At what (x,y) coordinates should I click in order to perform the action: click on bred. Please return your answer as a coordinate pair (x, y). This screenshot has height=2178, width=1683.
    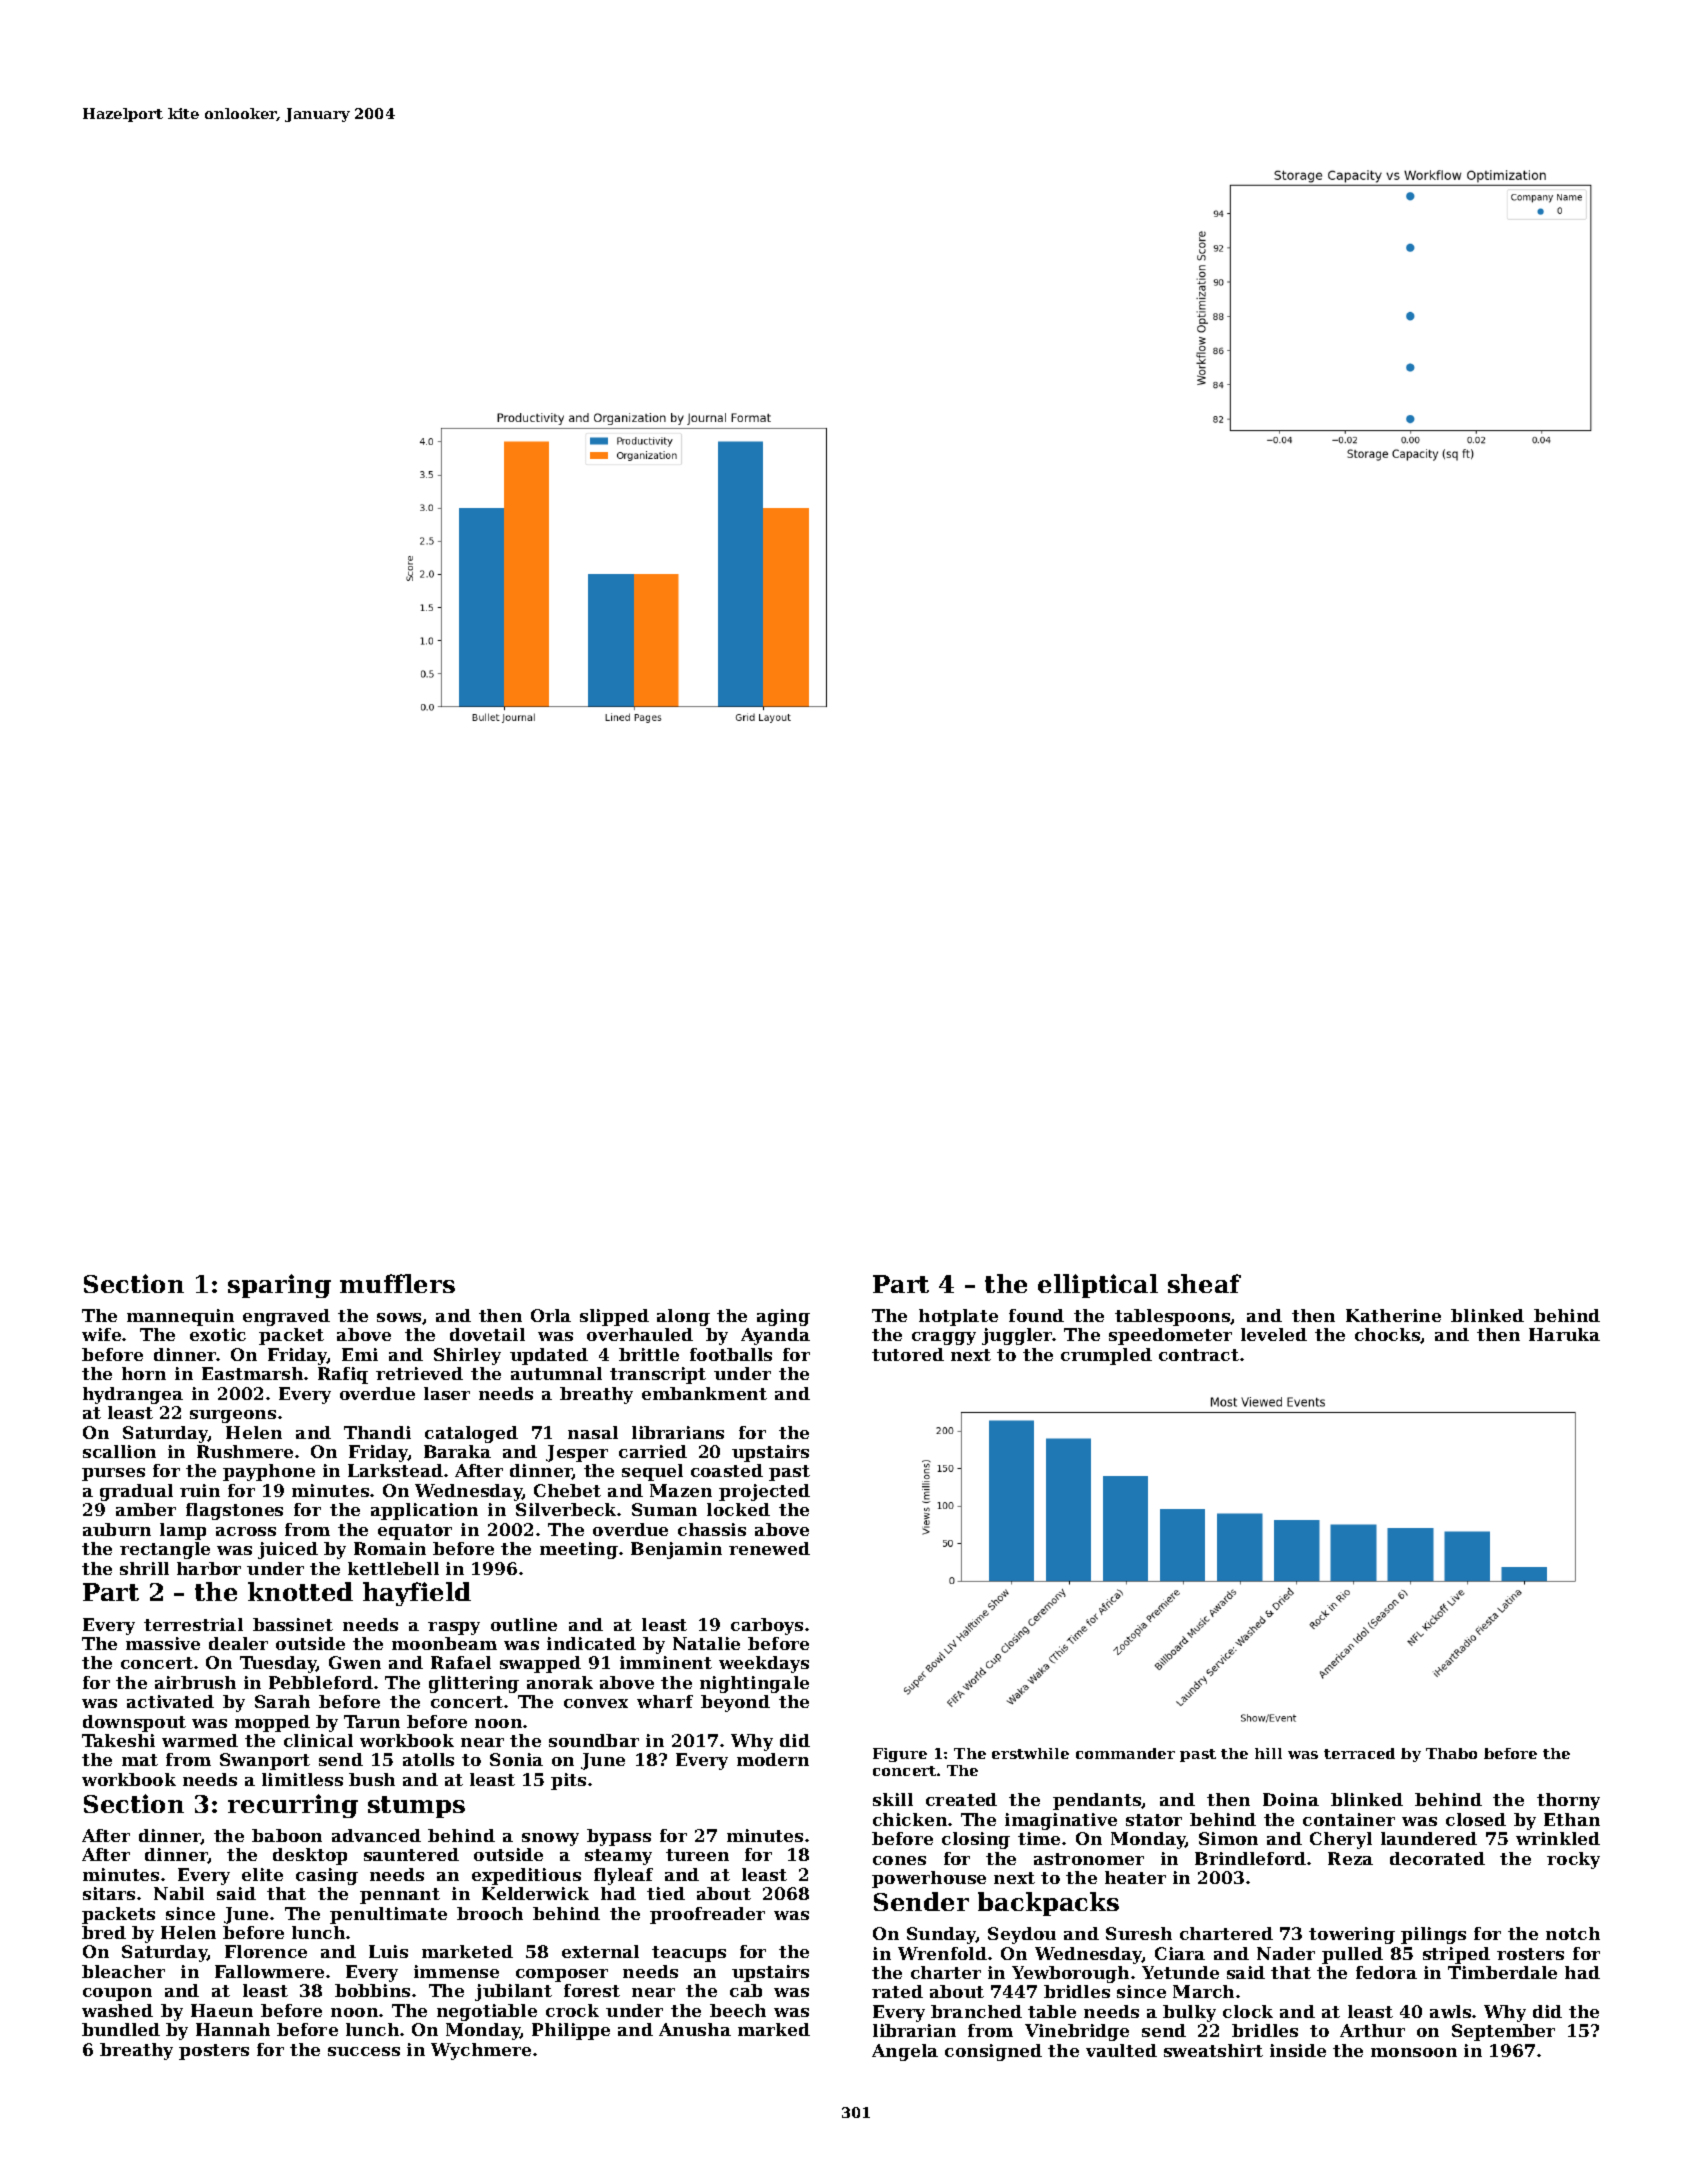
    Looking at the image, I should click on (104, 1932).
